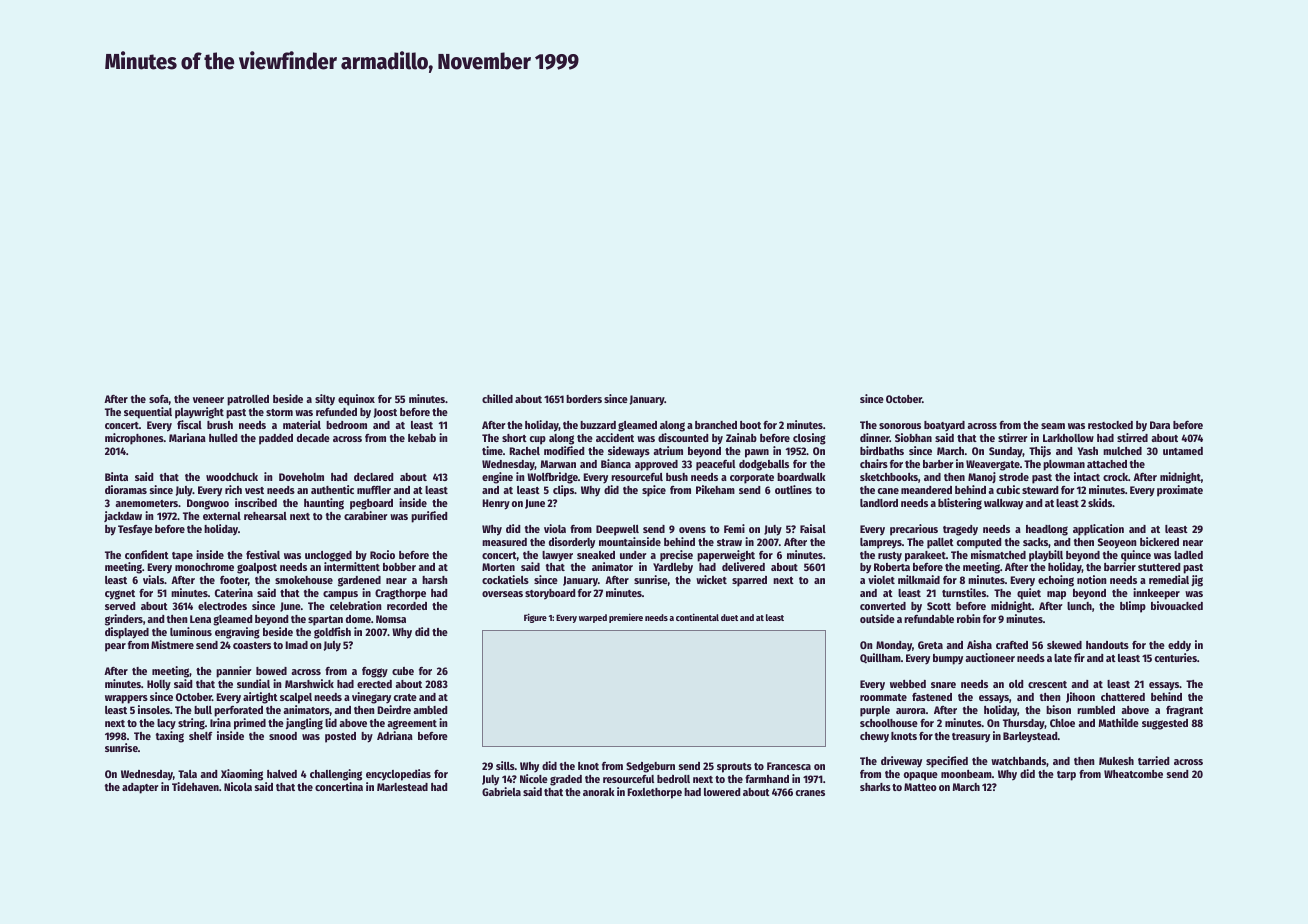 The height and width of the screenshot is (924, 1308). What do you see at coordinates (564, 450) in the screenshot?
I see `modified` at bounding box center [564, 450].
